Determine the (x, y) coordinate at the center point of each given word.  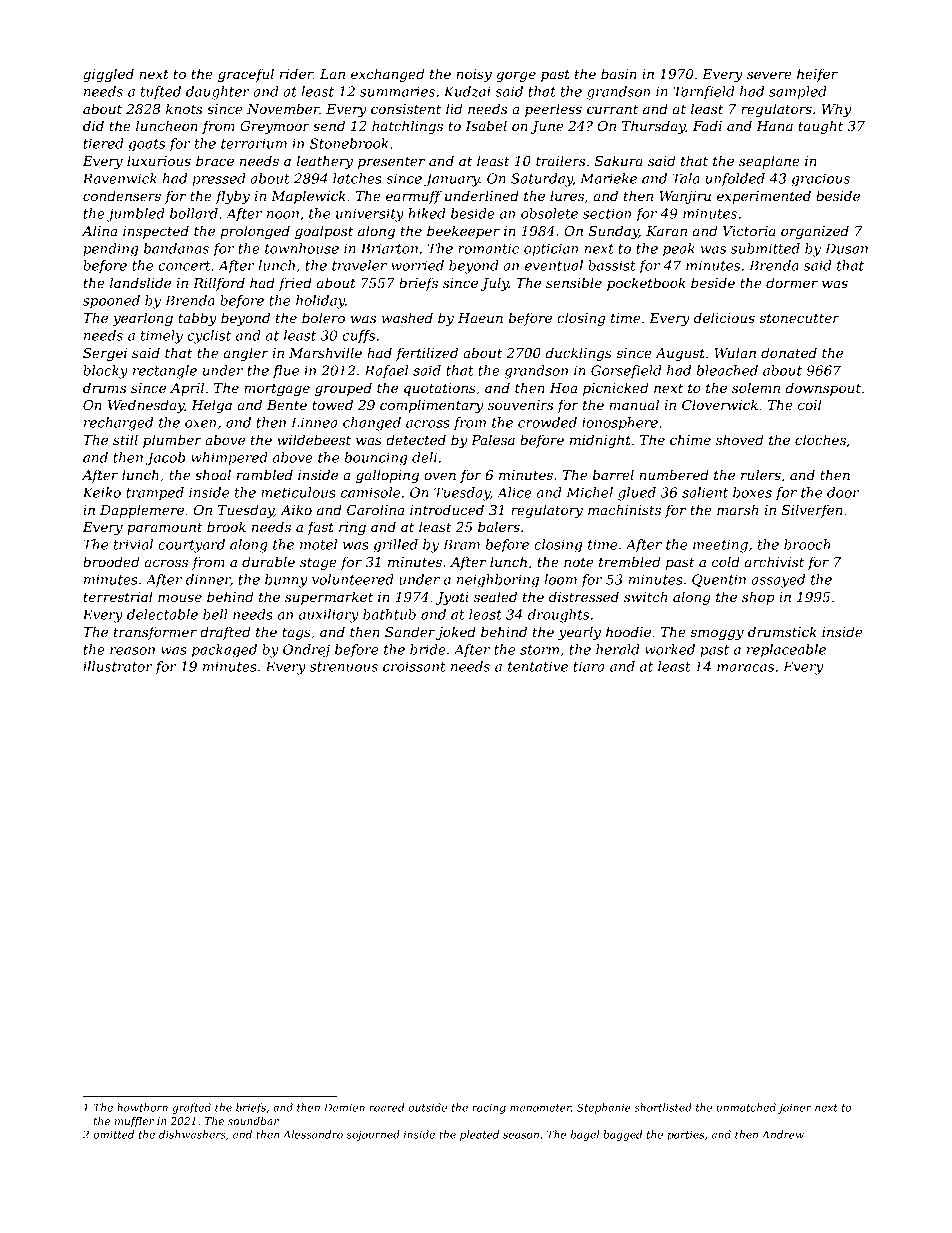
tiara (588, 666)
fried (295, 284)
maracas (745, 668)
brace (215, 160)
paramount (165, 529)
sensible (574, 282)
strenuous (344, 667)
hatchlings (407, 127)
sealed (495, 596)
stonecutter (799, 318)
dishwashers (192, 1134)
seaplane (769, 162)
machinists (624, 509)
